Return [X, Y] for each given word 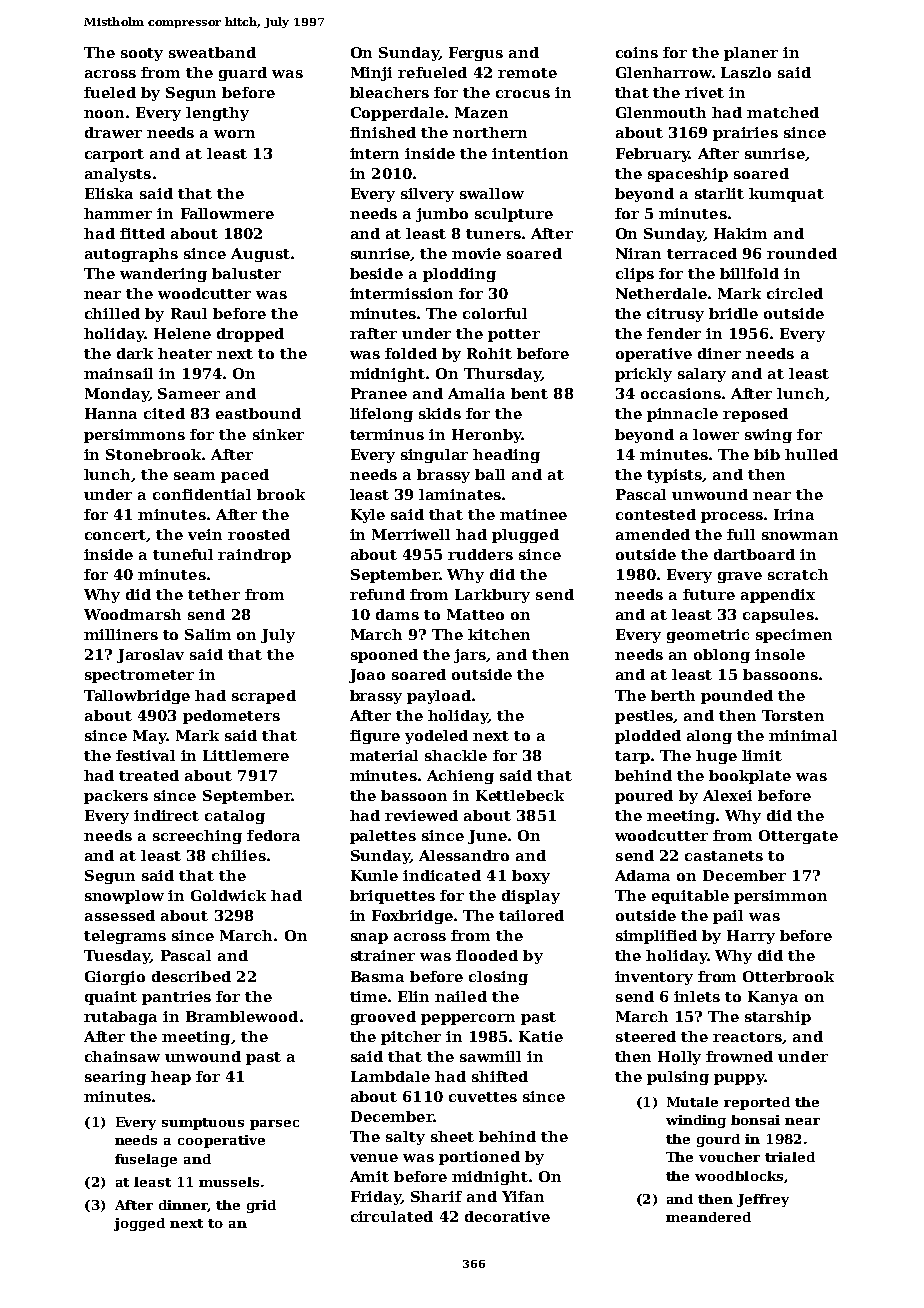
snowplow [124, 897]
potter [514, 335]
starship [778, 1018]
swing [768, 436]
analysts [118, 175]
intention [530, 153]
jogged [139, 1224]
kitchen [499, 634]
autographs [131, 255]
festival [145, 755]
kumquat [786, 195]
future [709, 594]
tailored [531, 915]
